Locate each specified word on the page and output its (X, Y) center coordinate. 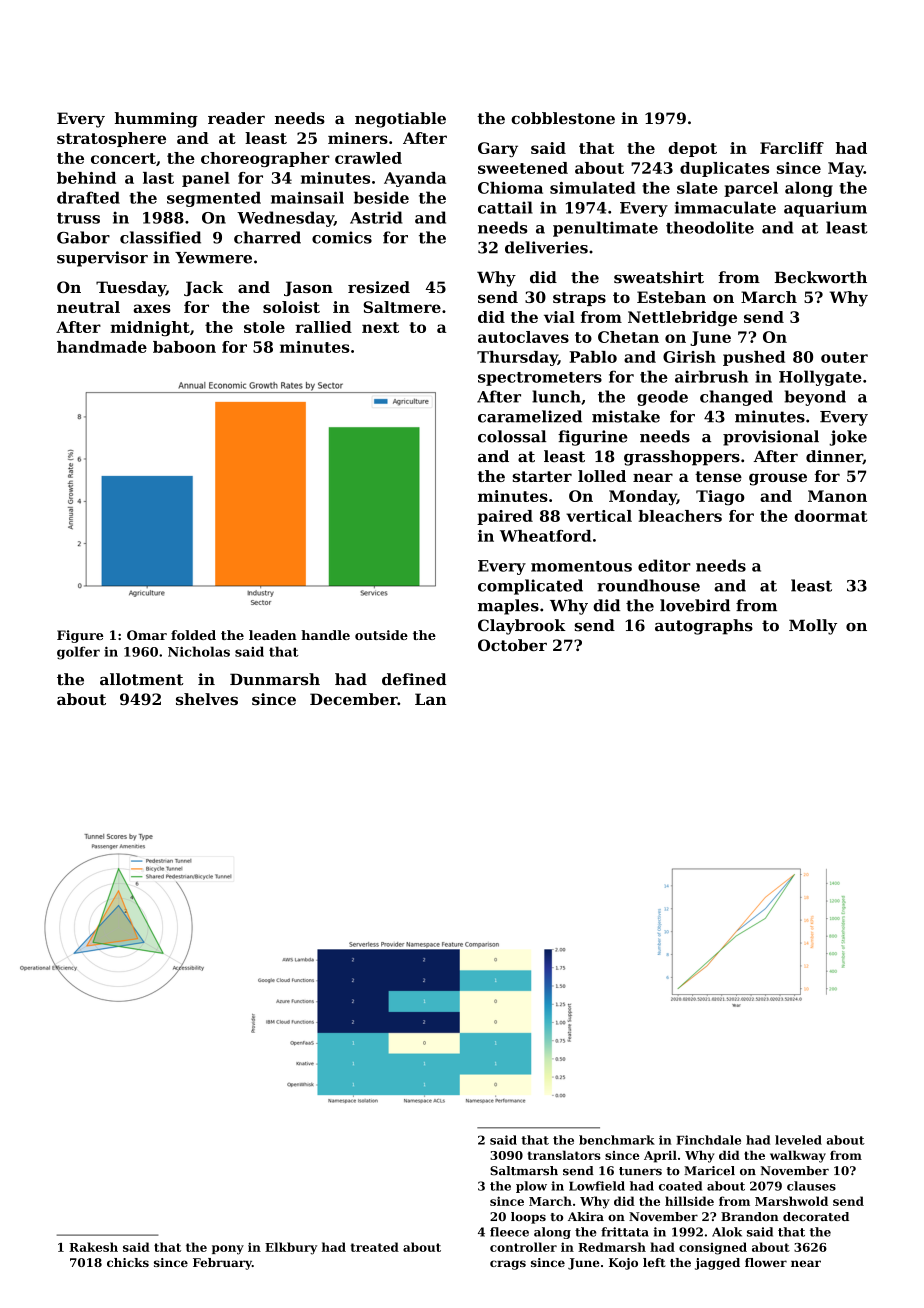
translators (564, 1155)
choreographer (265, 159)
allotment (142, 679)
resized (379, 287)
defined (414, 679)
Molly (813, 627)
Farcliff (792, 148)
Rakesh (93, 1247)
